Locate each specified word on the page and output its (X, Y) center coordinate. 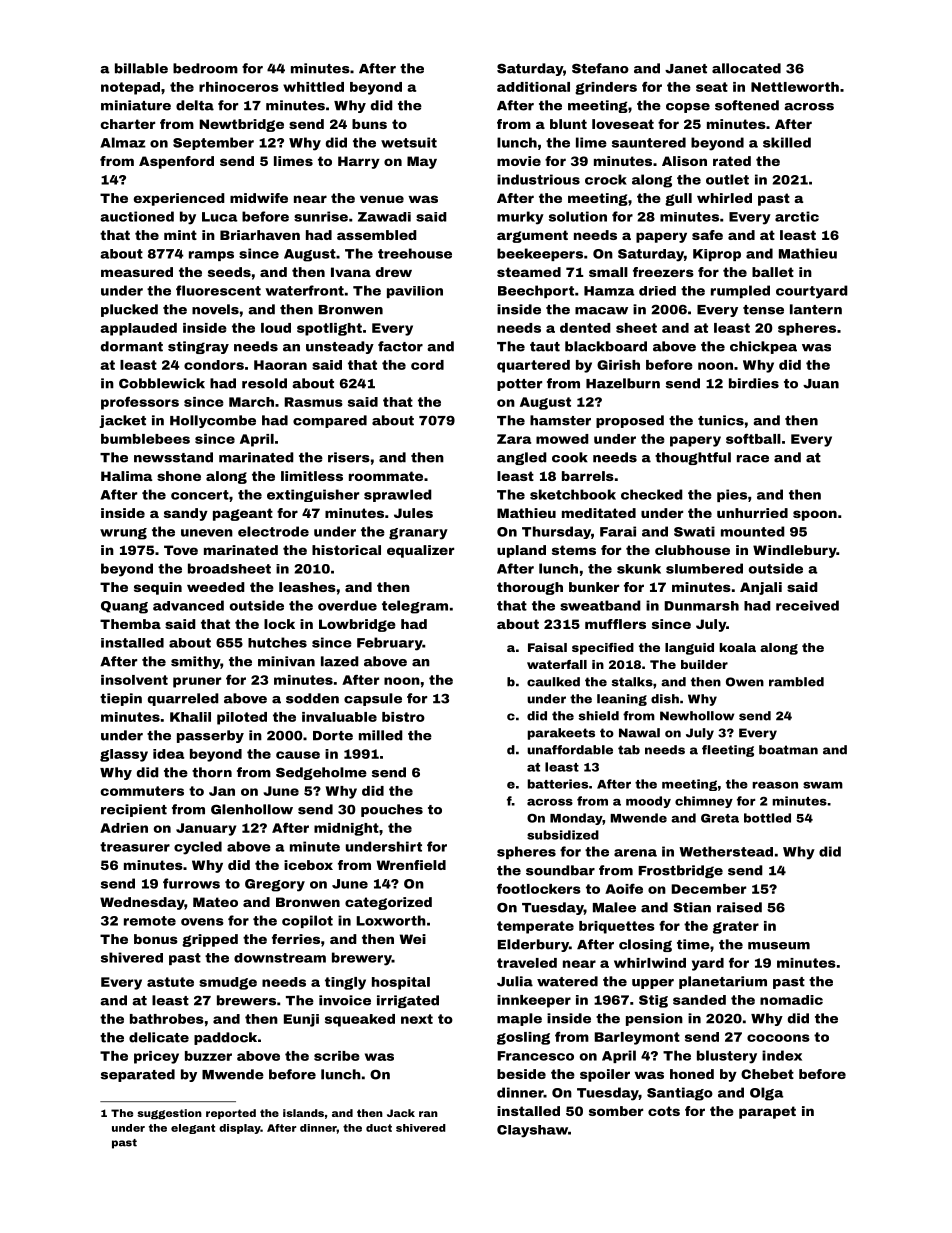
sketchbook (573, 494)
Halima (126, 476)
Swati (694, 531)
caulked (553, 682)
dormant (132, 346)
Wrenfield (411, 865)
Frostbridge (680, 871)
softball (753, 438)
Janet (686, 69)
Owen (745, 682)
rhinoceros (239, 87)
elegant (193, 1129)
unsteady (340, 347)
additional (533, 87)
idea (168, 754)
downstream (280, 958)
